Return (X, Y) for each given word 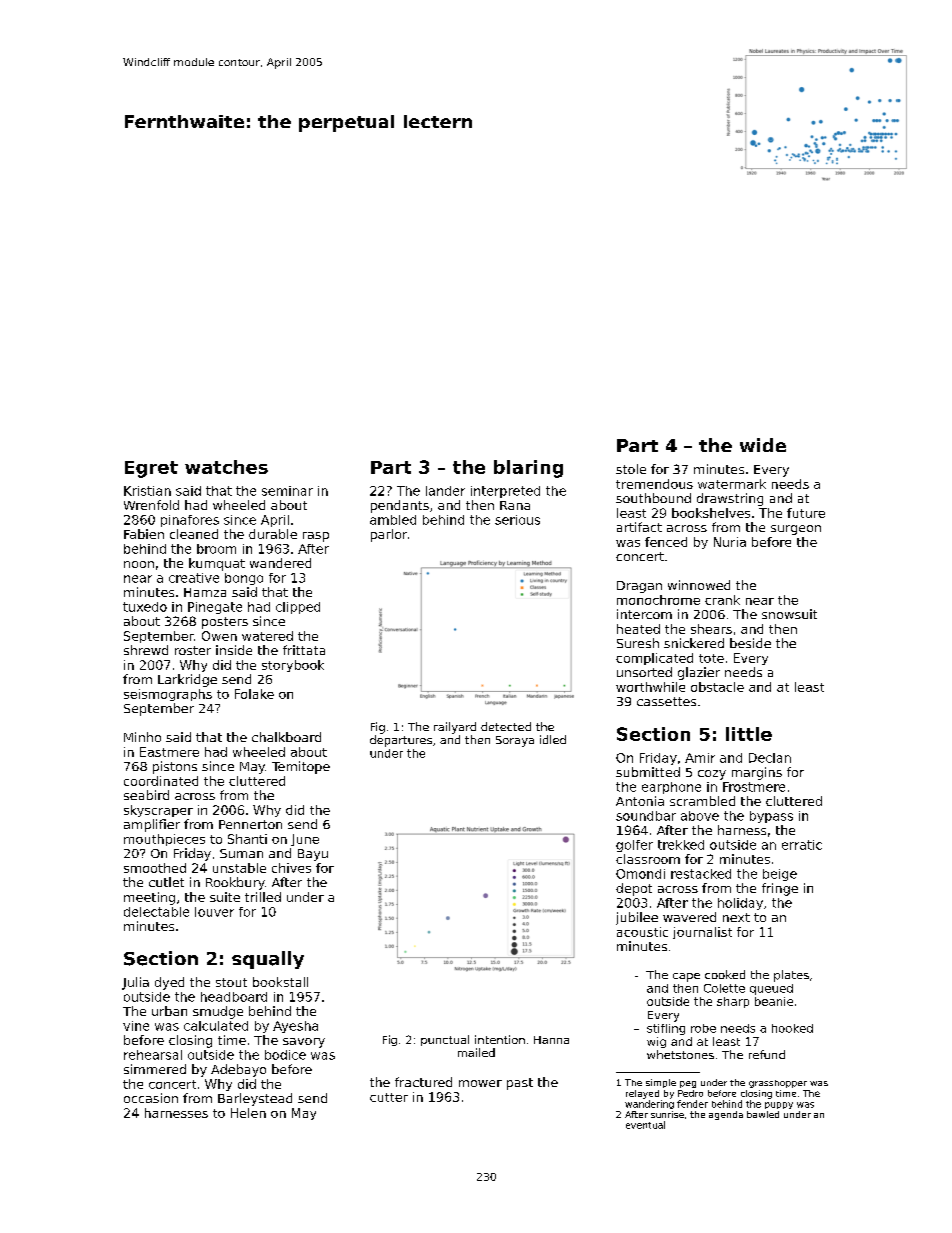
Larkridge (187, 680)
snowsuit (789, 614)
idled (553, 739)
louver (214, 912)
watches (226, 467)
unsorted (644, 672)
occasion (151, 1098)
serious (517, 520)
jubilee (637, 918)
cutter (389, 1097)
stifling (666, 1029)
